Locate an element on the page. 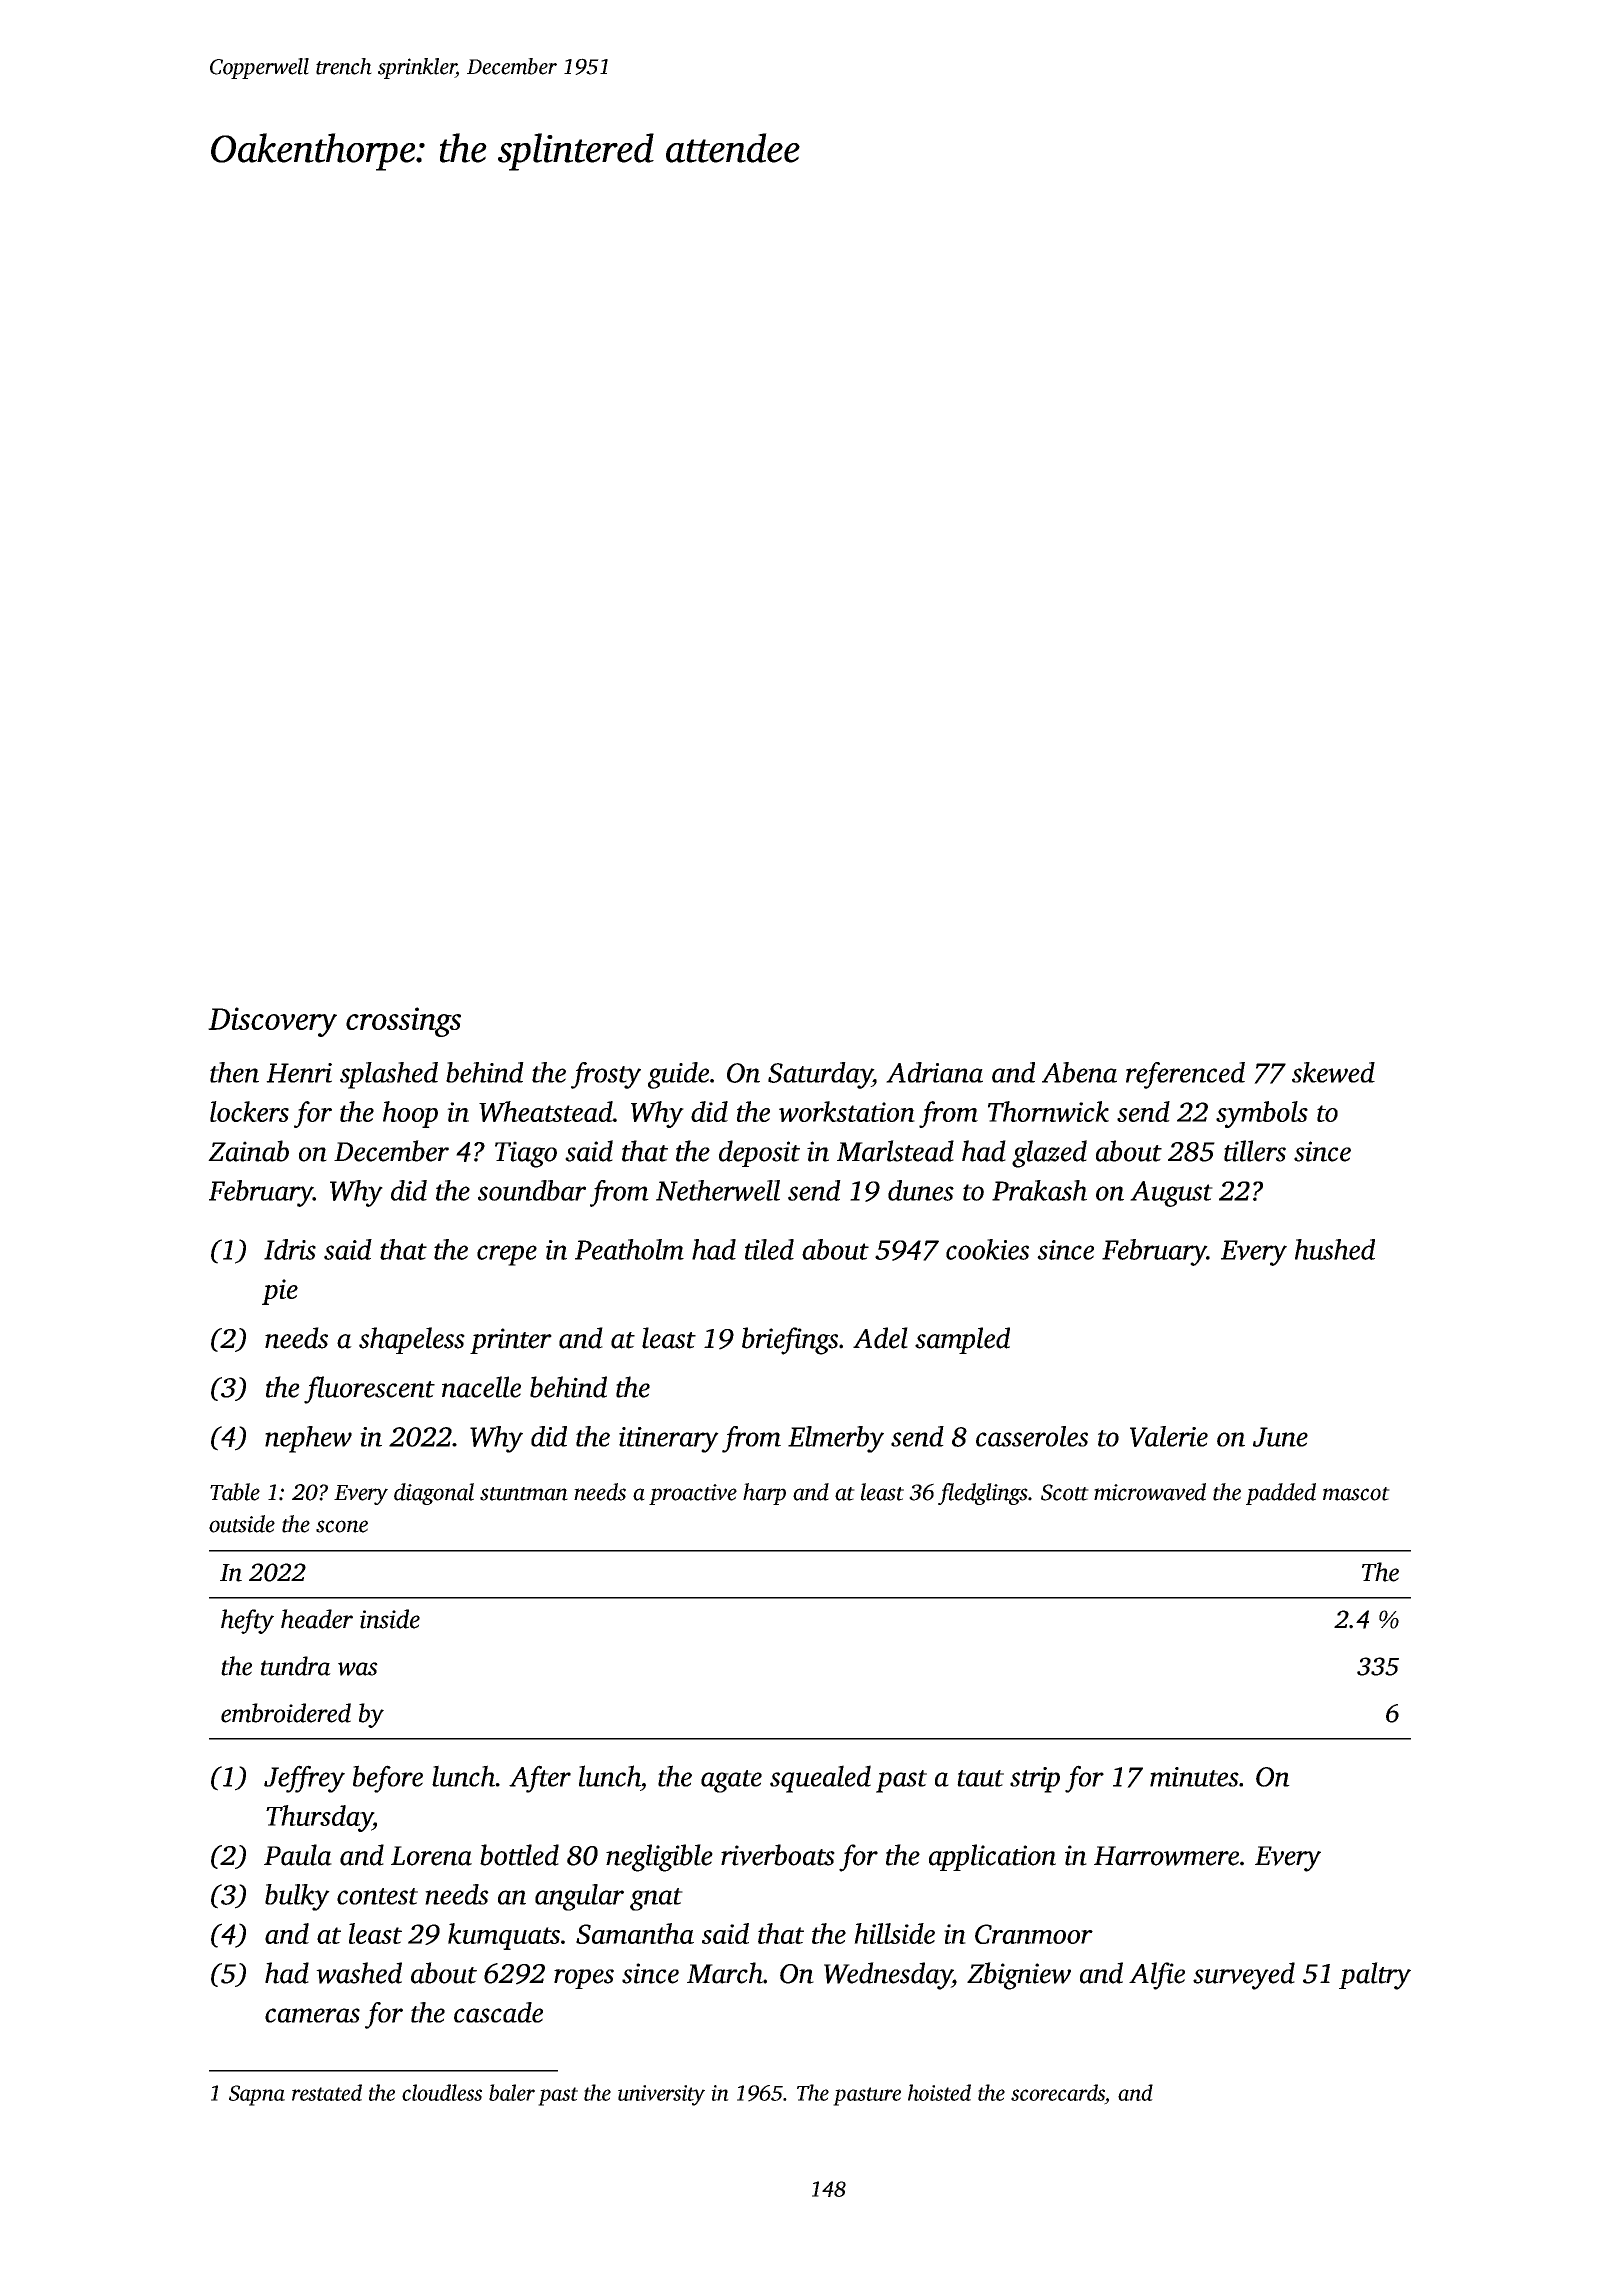  frosty is located at coordinates (606, 1075).
